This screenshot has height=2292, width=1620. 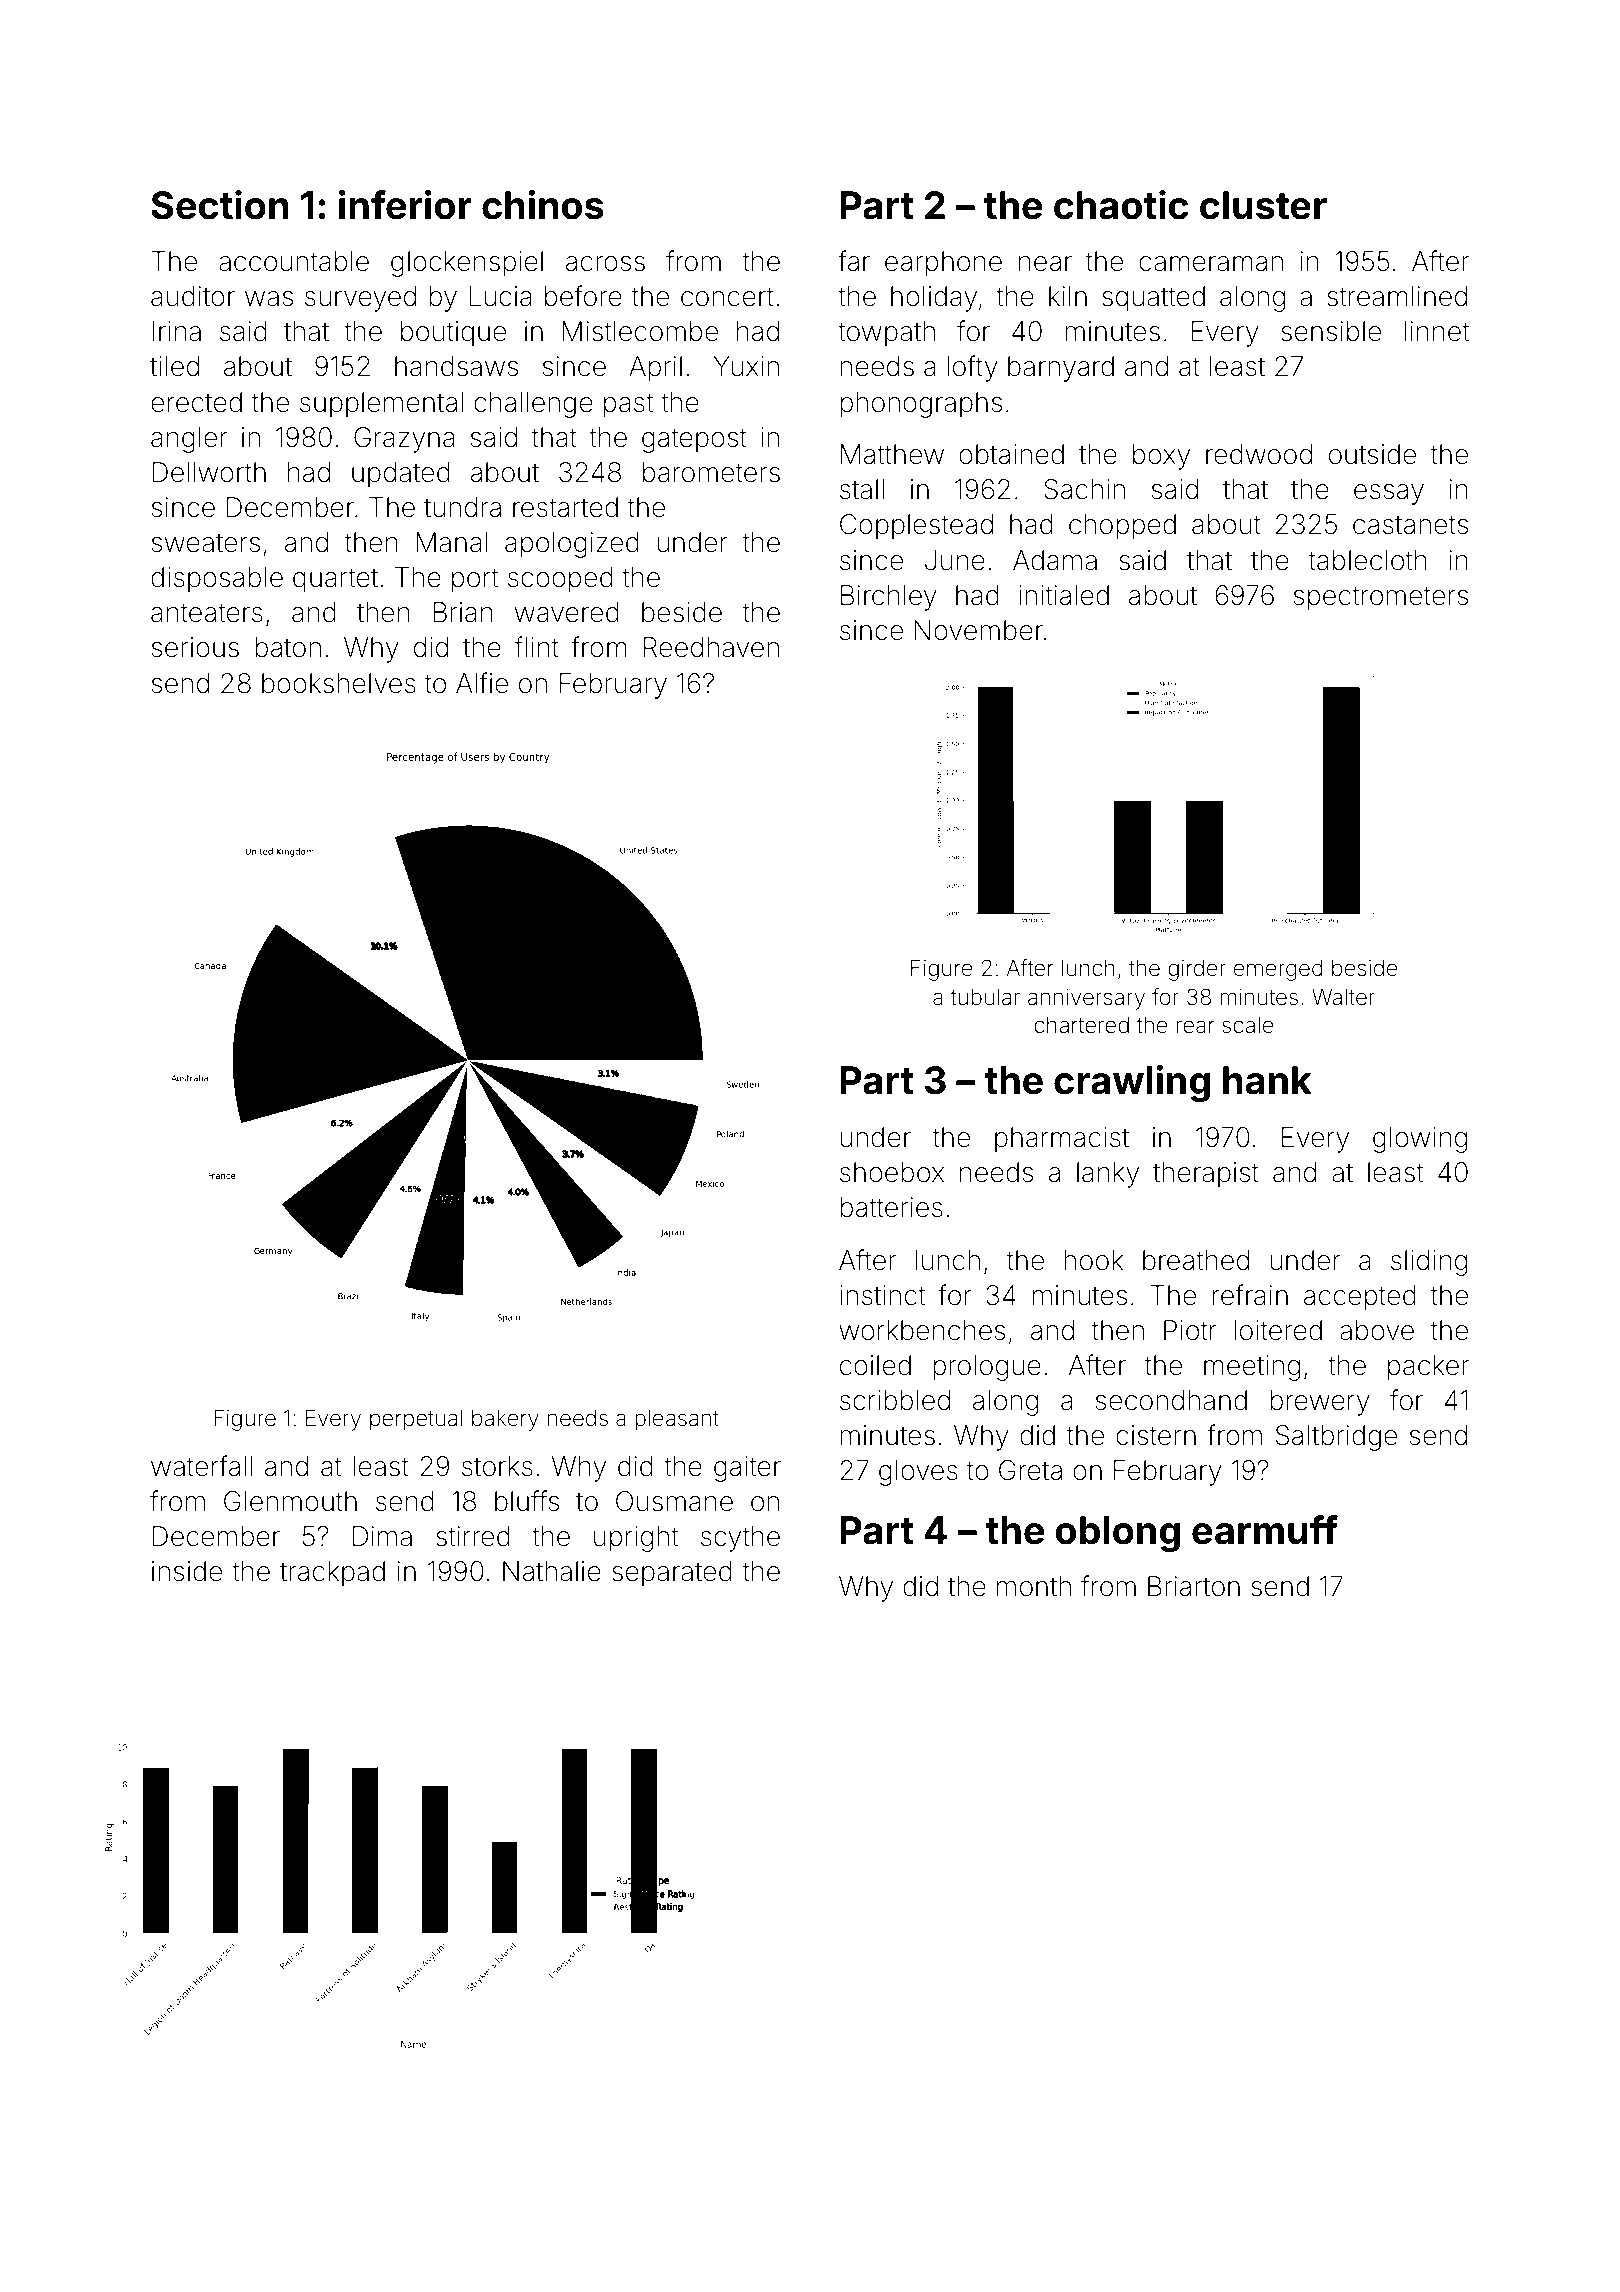 What do you see at coordinates (727, 297) in the screenshot?
I see `concert` at bounding box center [727, 297].
